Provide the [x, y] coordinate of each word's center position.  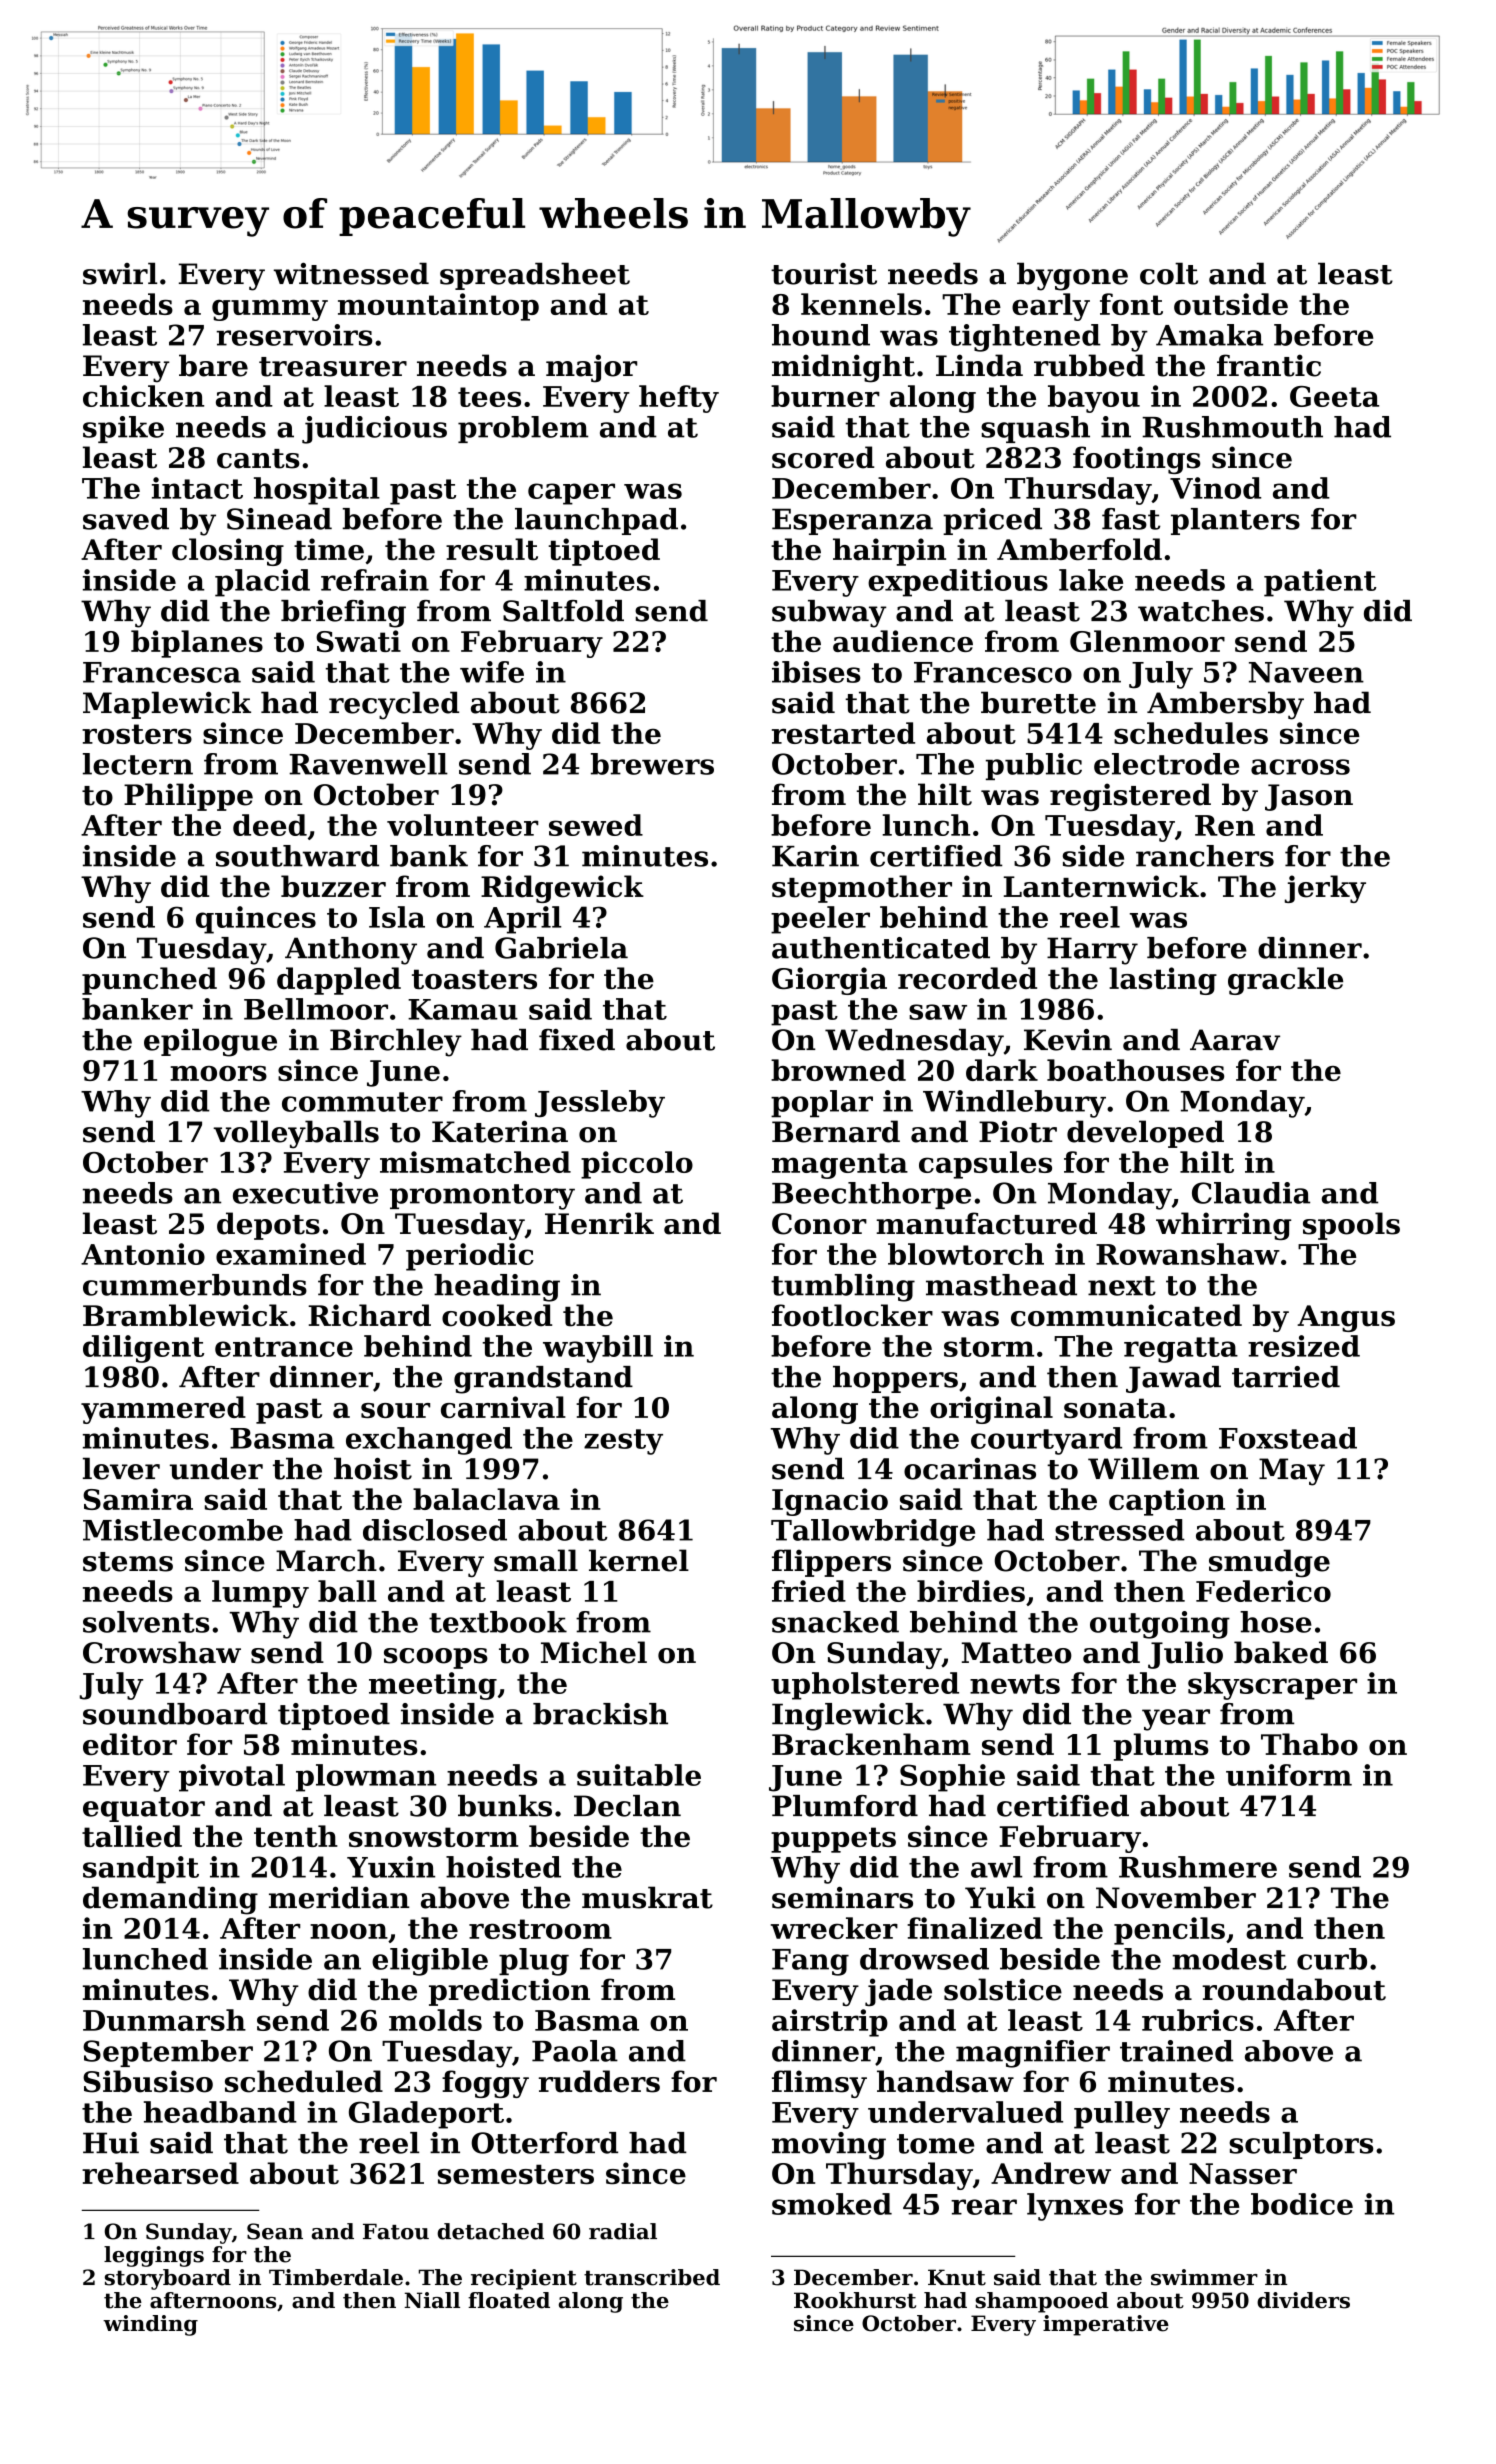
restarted [843, 733]
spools [1351, 1226]
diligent [143, 1349]
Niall [432, 2300]
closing [228, 552]
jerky [1325, 889]
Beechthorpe [871, 1195]
